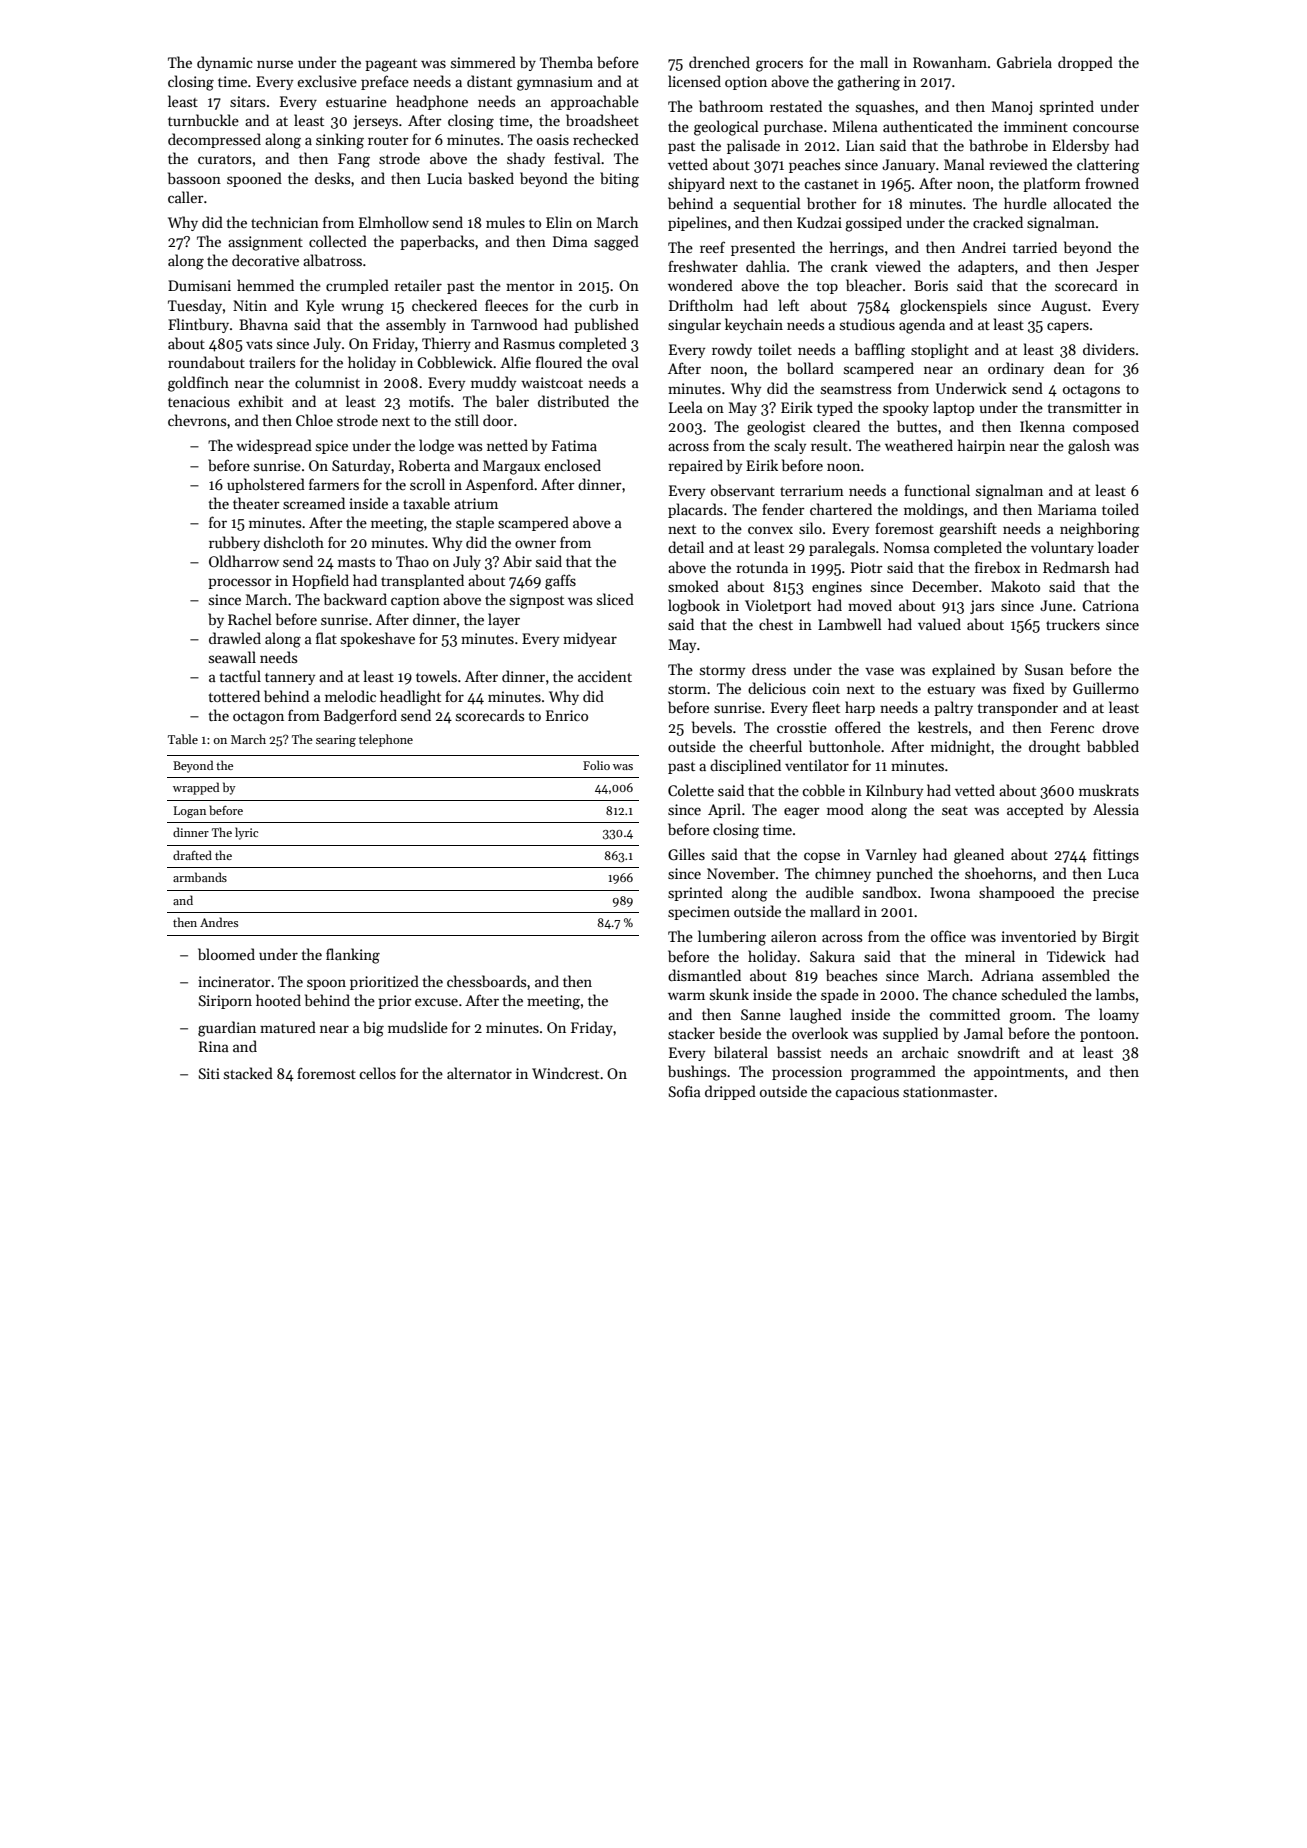 The width and height of the document is (1307, 1848). What do you see at coordinates (350, 696) in the document?
I see `melodic` at bounding box center [350, 696].
